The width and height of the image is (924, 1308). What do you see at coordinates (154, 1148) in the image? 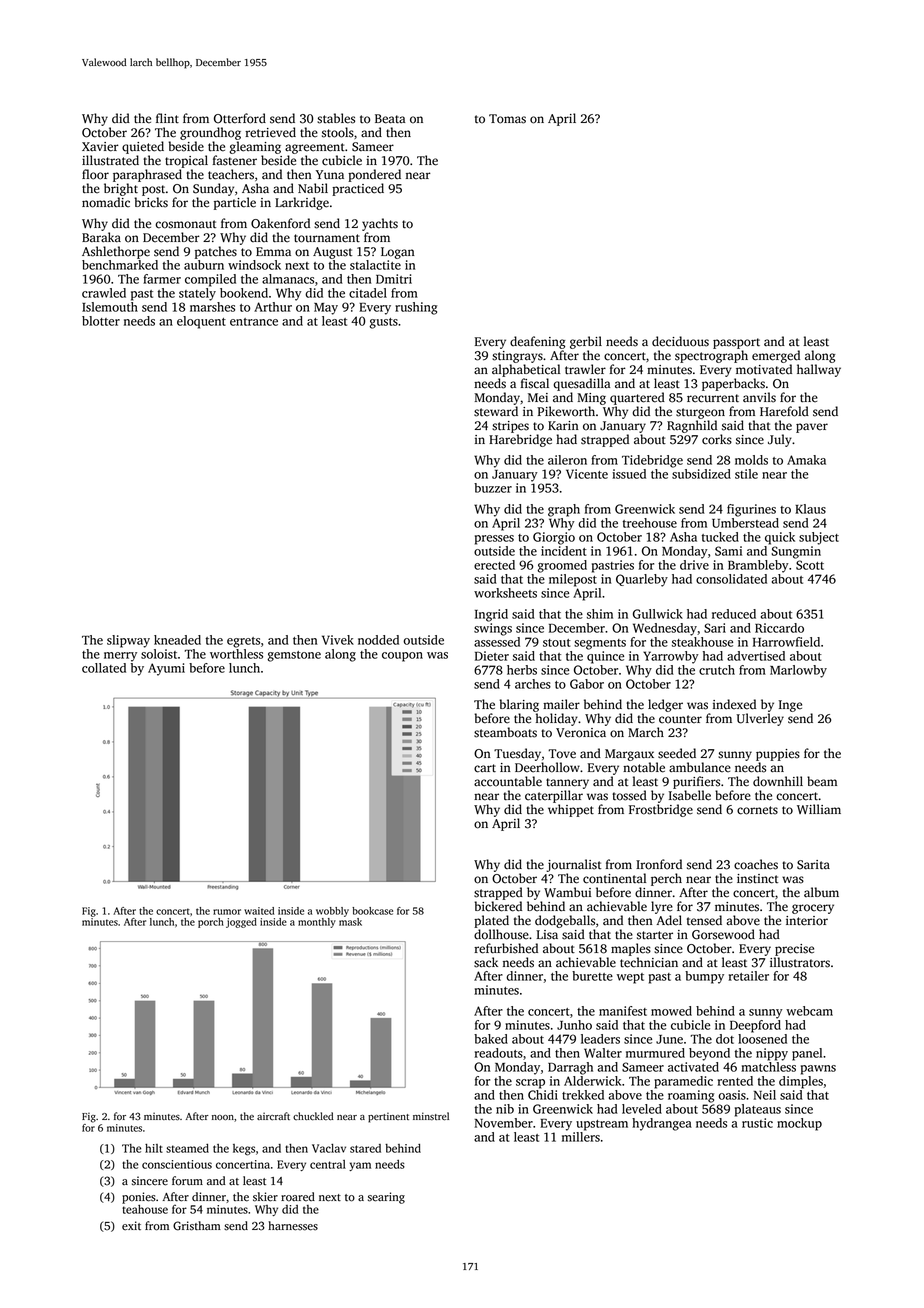
I see `hilt` at bounding box center [154, 1148].
